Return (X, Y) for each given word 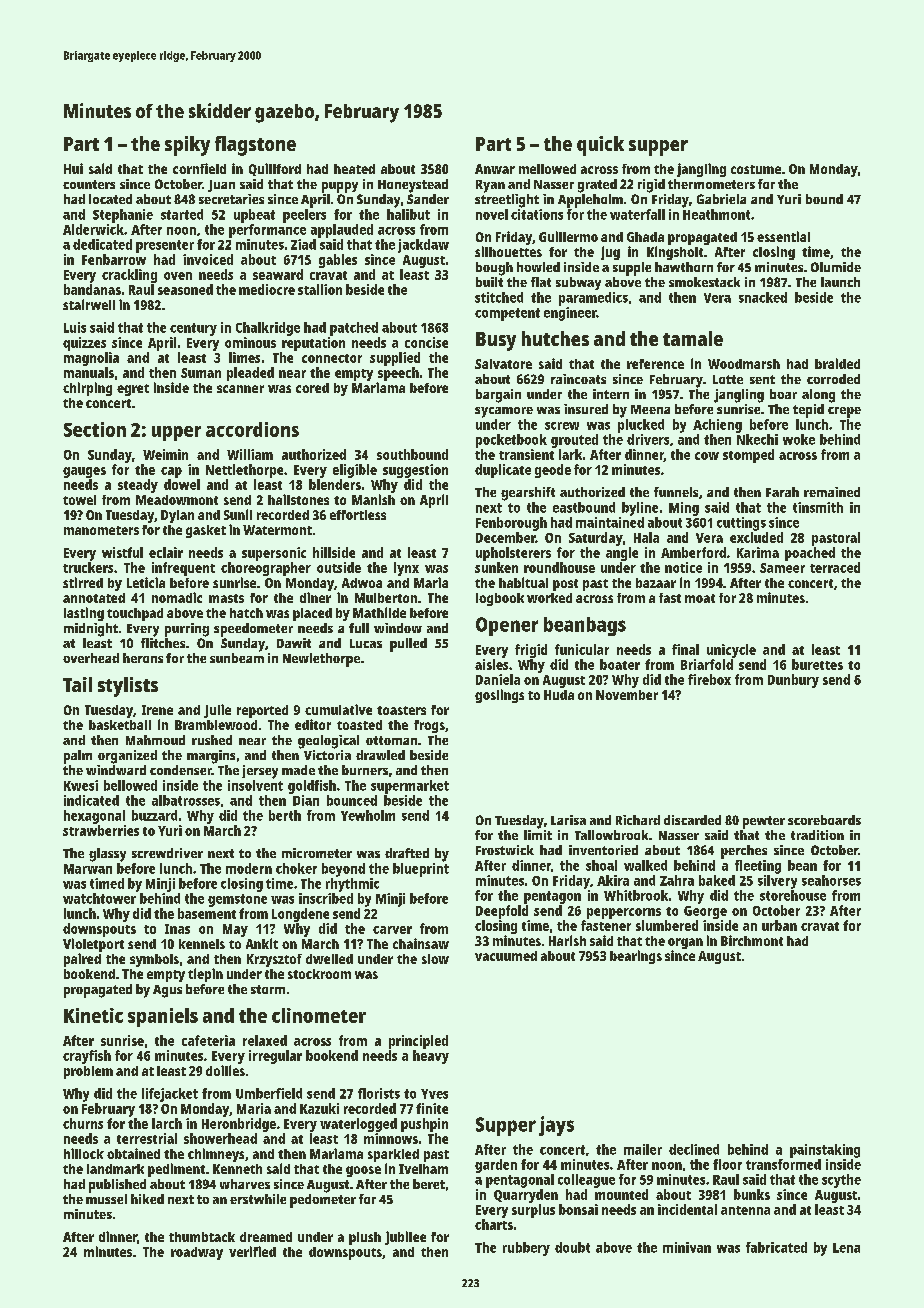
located (110, 199)
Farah (782, 492)
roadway (197, 1253)
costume (756, 169)
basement (207, 913)
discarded (692, 820)
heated (354, 169)
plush (365, 1238)
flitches (163, 643)
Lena (846, 1248)
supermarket (410, 787)
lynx (406, 569)
